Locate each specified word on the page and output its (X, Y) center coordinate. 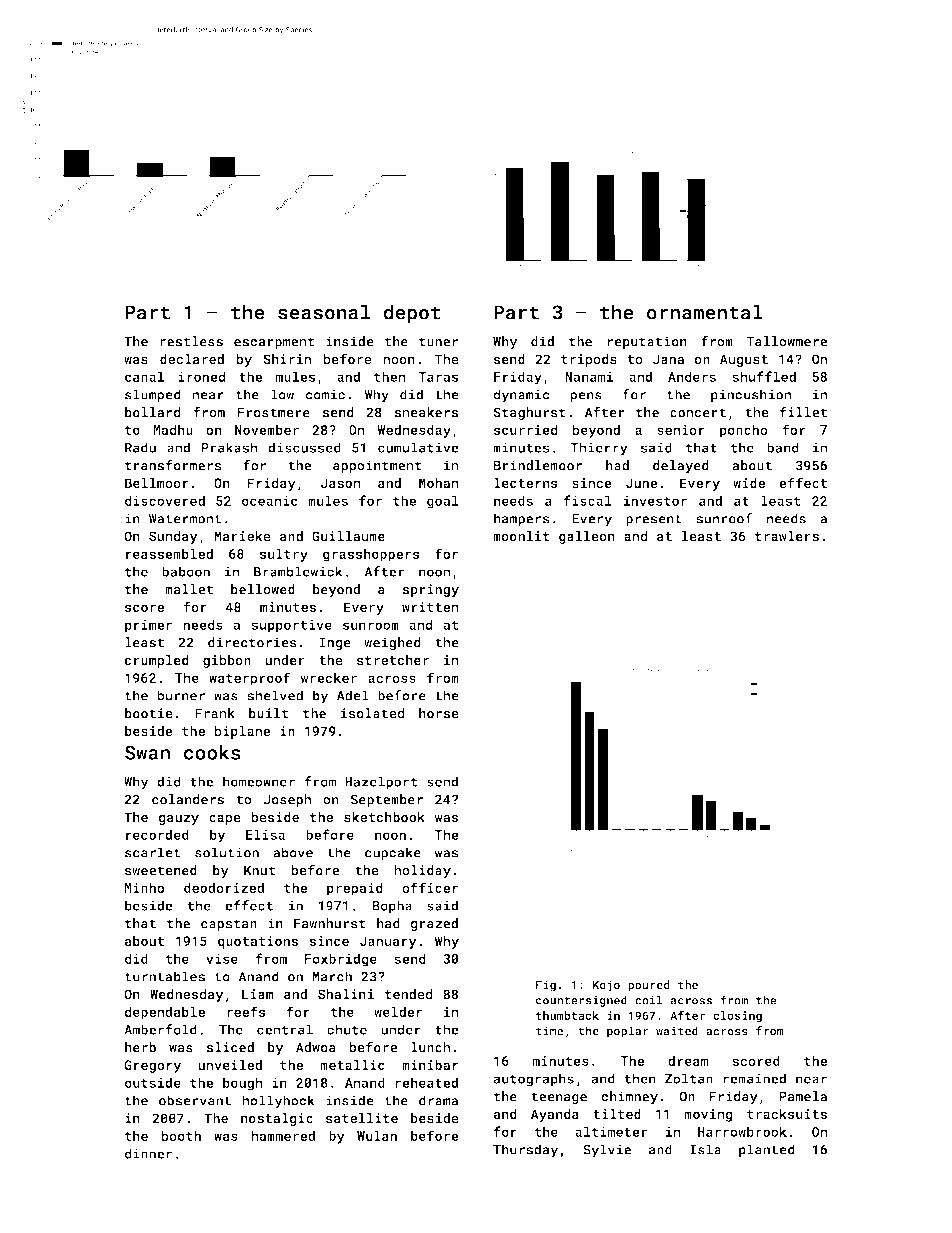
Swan (147, 752)
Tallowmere (786, 341)
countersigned (581, 1001)
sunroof (724, 518)
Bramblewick (298, 571)
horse (439, 713)
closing (737, 1017)
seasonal (324, 312)
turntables (165, 976)
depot (412, 314)
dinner (149, 1153)
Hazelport (381, 783)
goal (443, 502)
